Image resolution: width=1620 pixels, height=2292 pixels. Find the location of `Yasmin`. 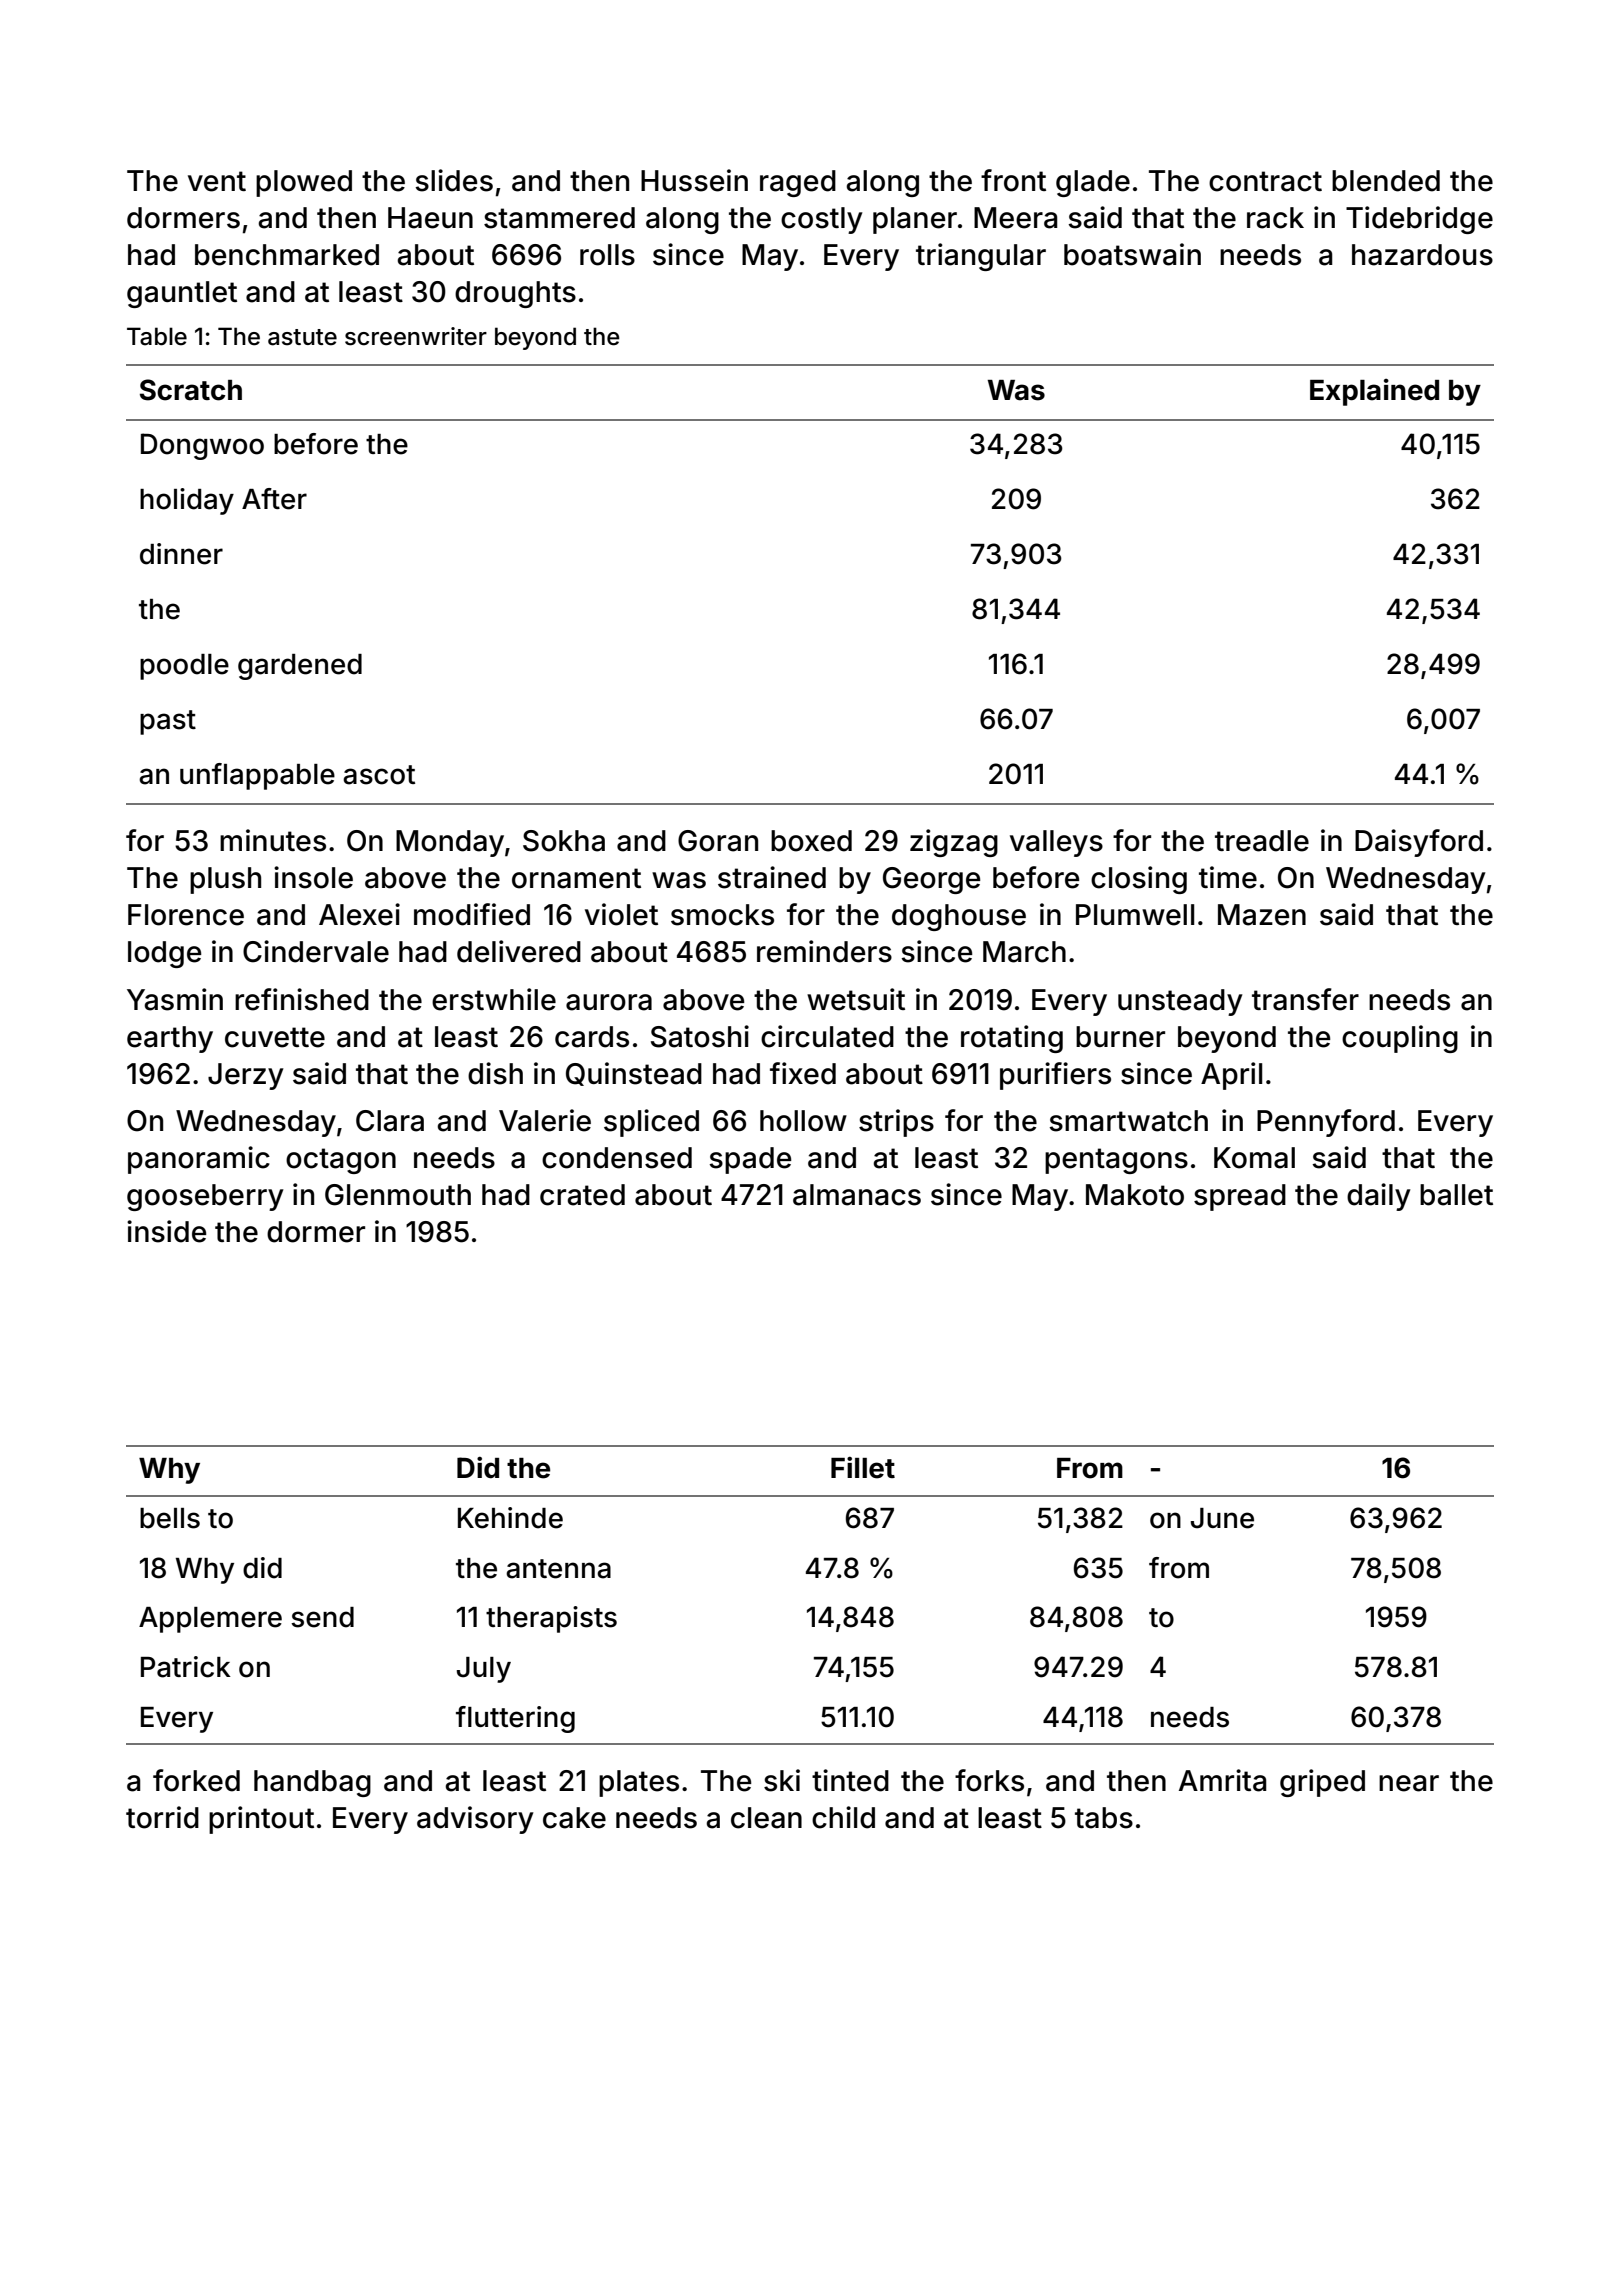

Yasmin is located at coordinates (175, 999).
